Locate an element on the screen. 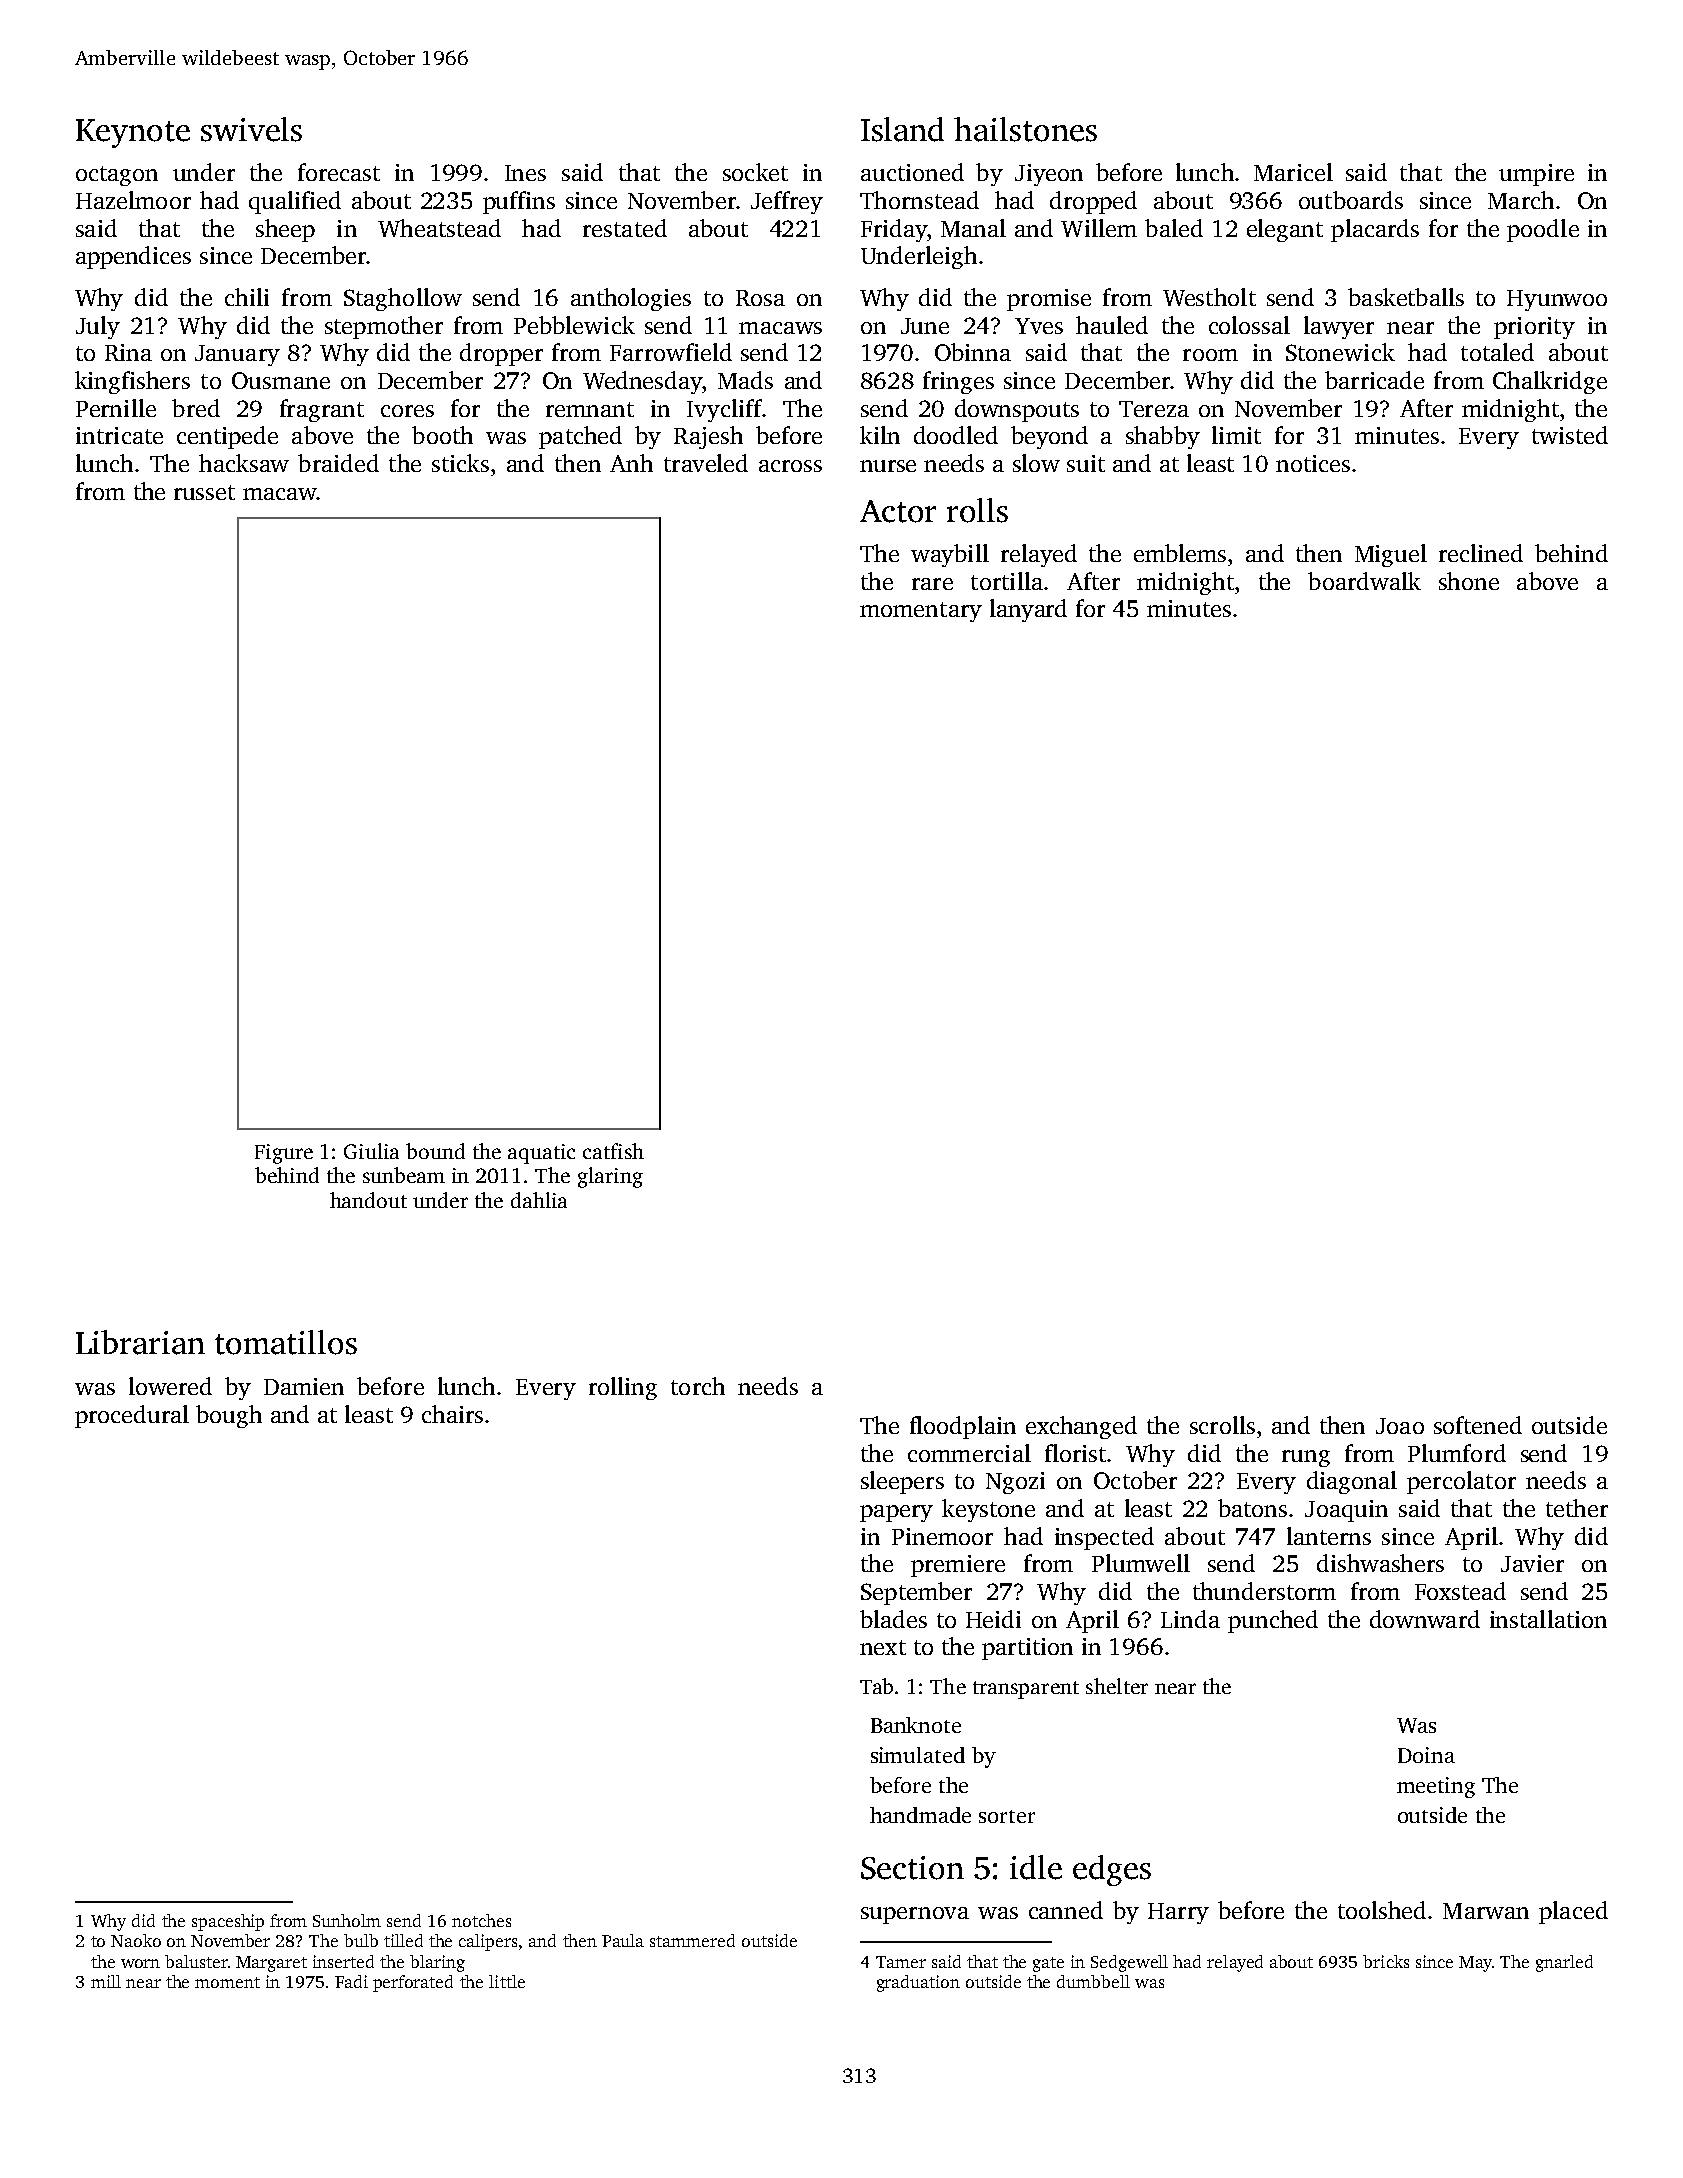  Hazelmoor is located at coordinates (133, 200).
